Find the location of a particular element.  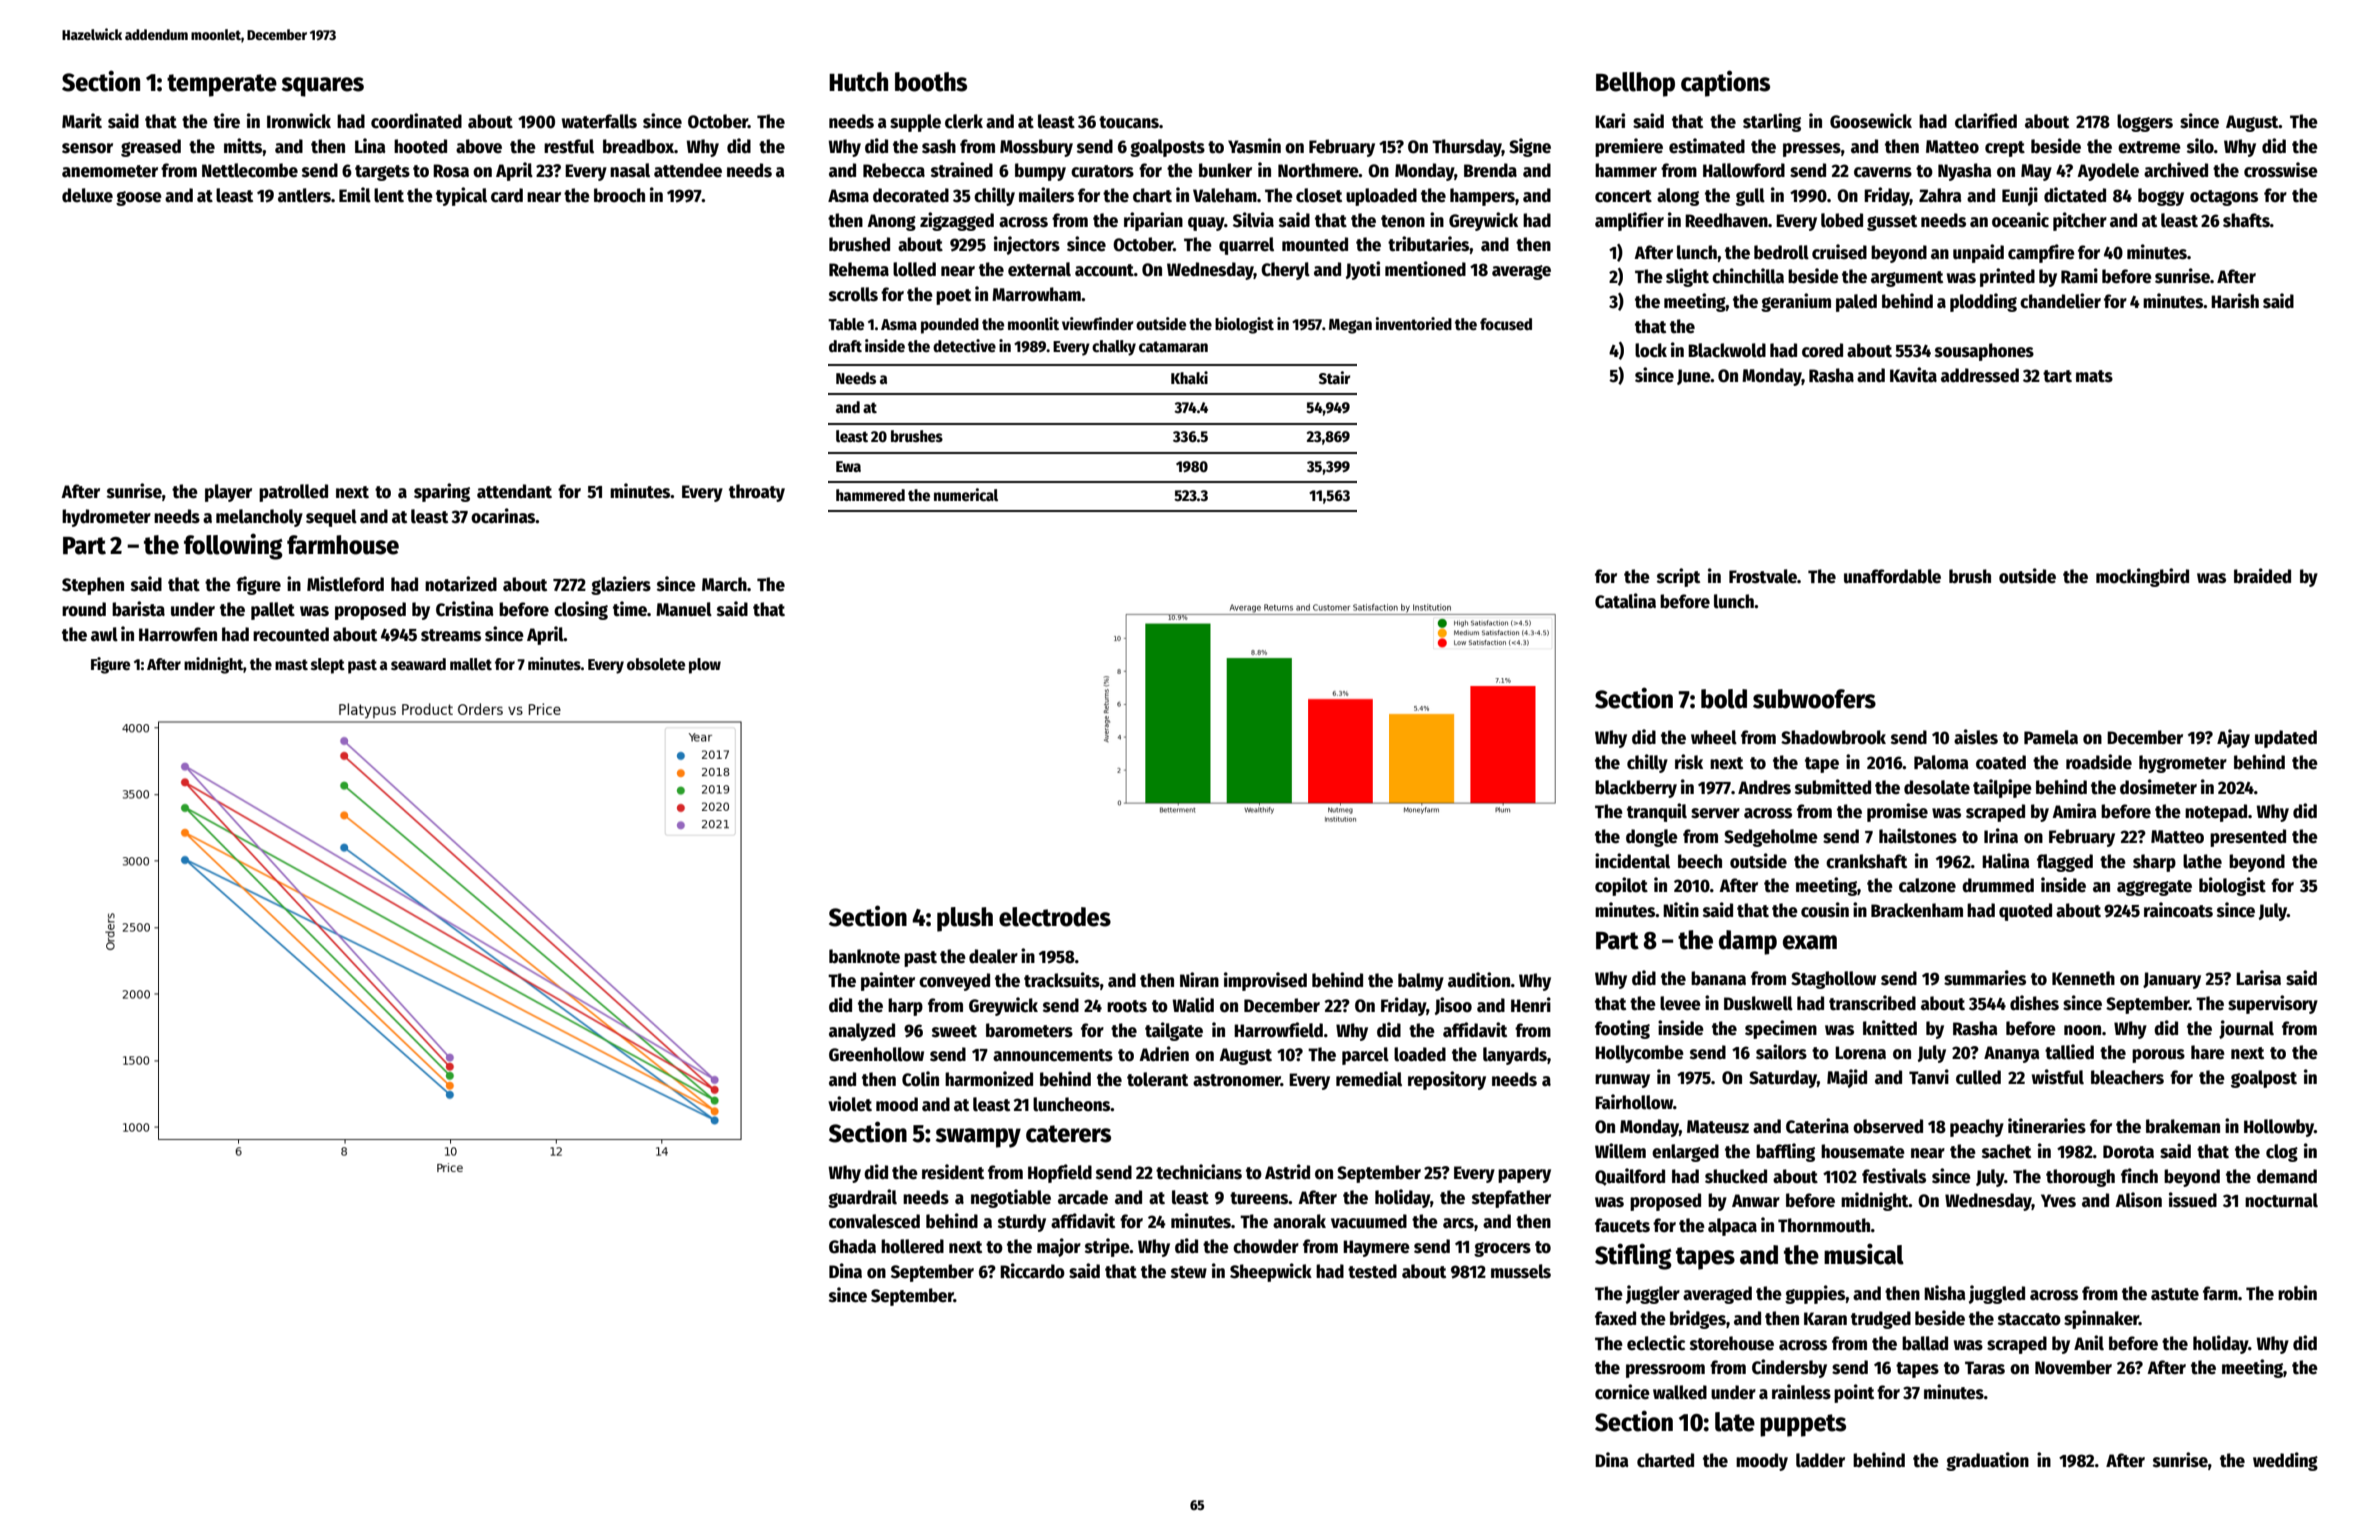

Ghada is located at coordinates (852, 1246).
